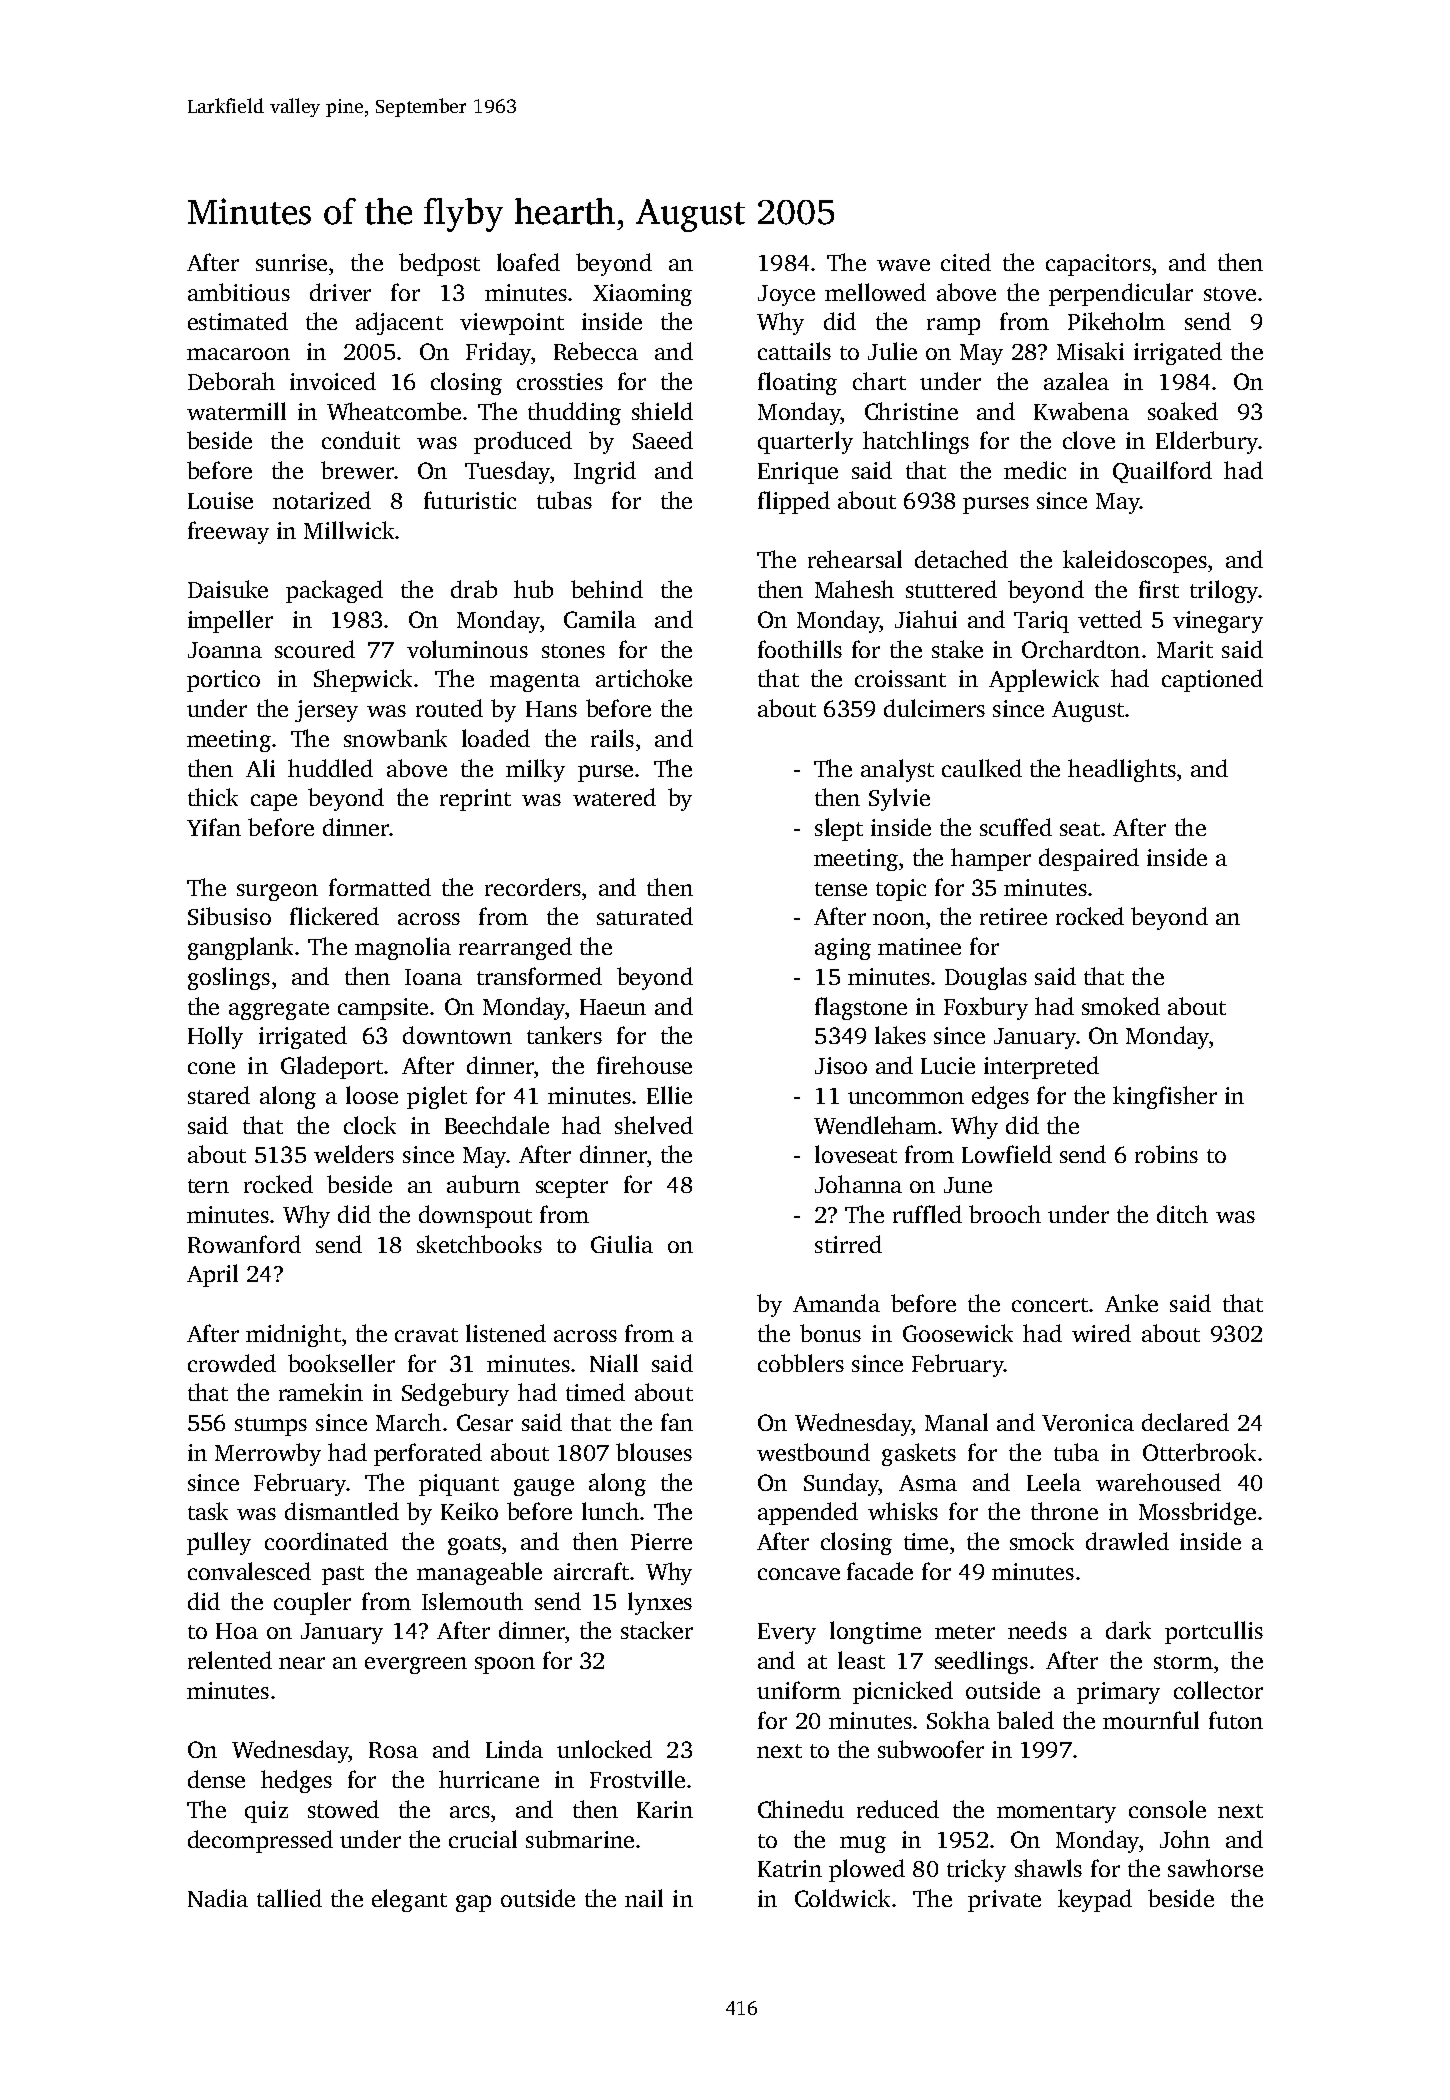  I want to click on stacker, so click(657, 1630).
